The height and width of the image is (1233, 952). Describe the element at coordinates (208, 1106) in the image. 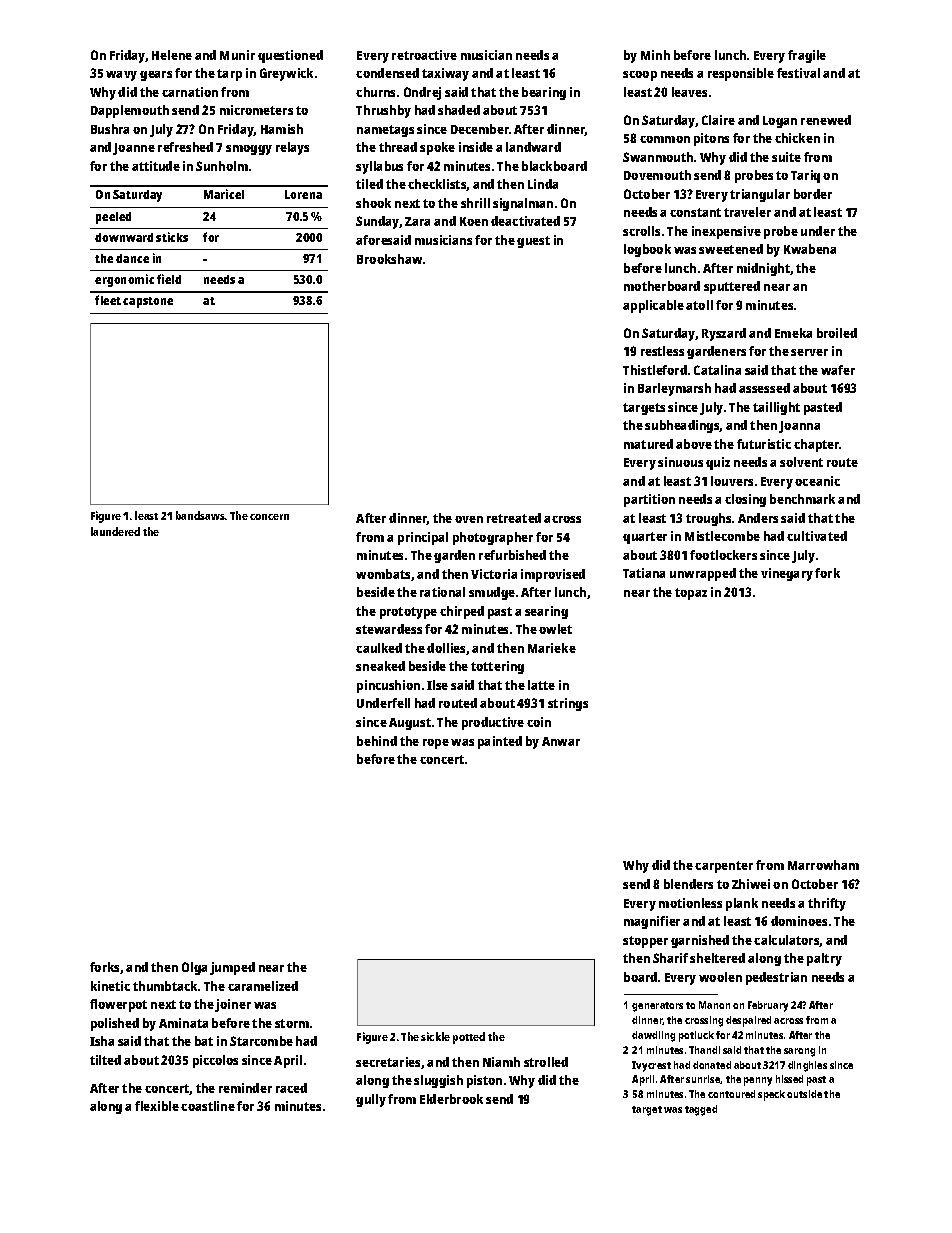

I see `coastline` at that location.
